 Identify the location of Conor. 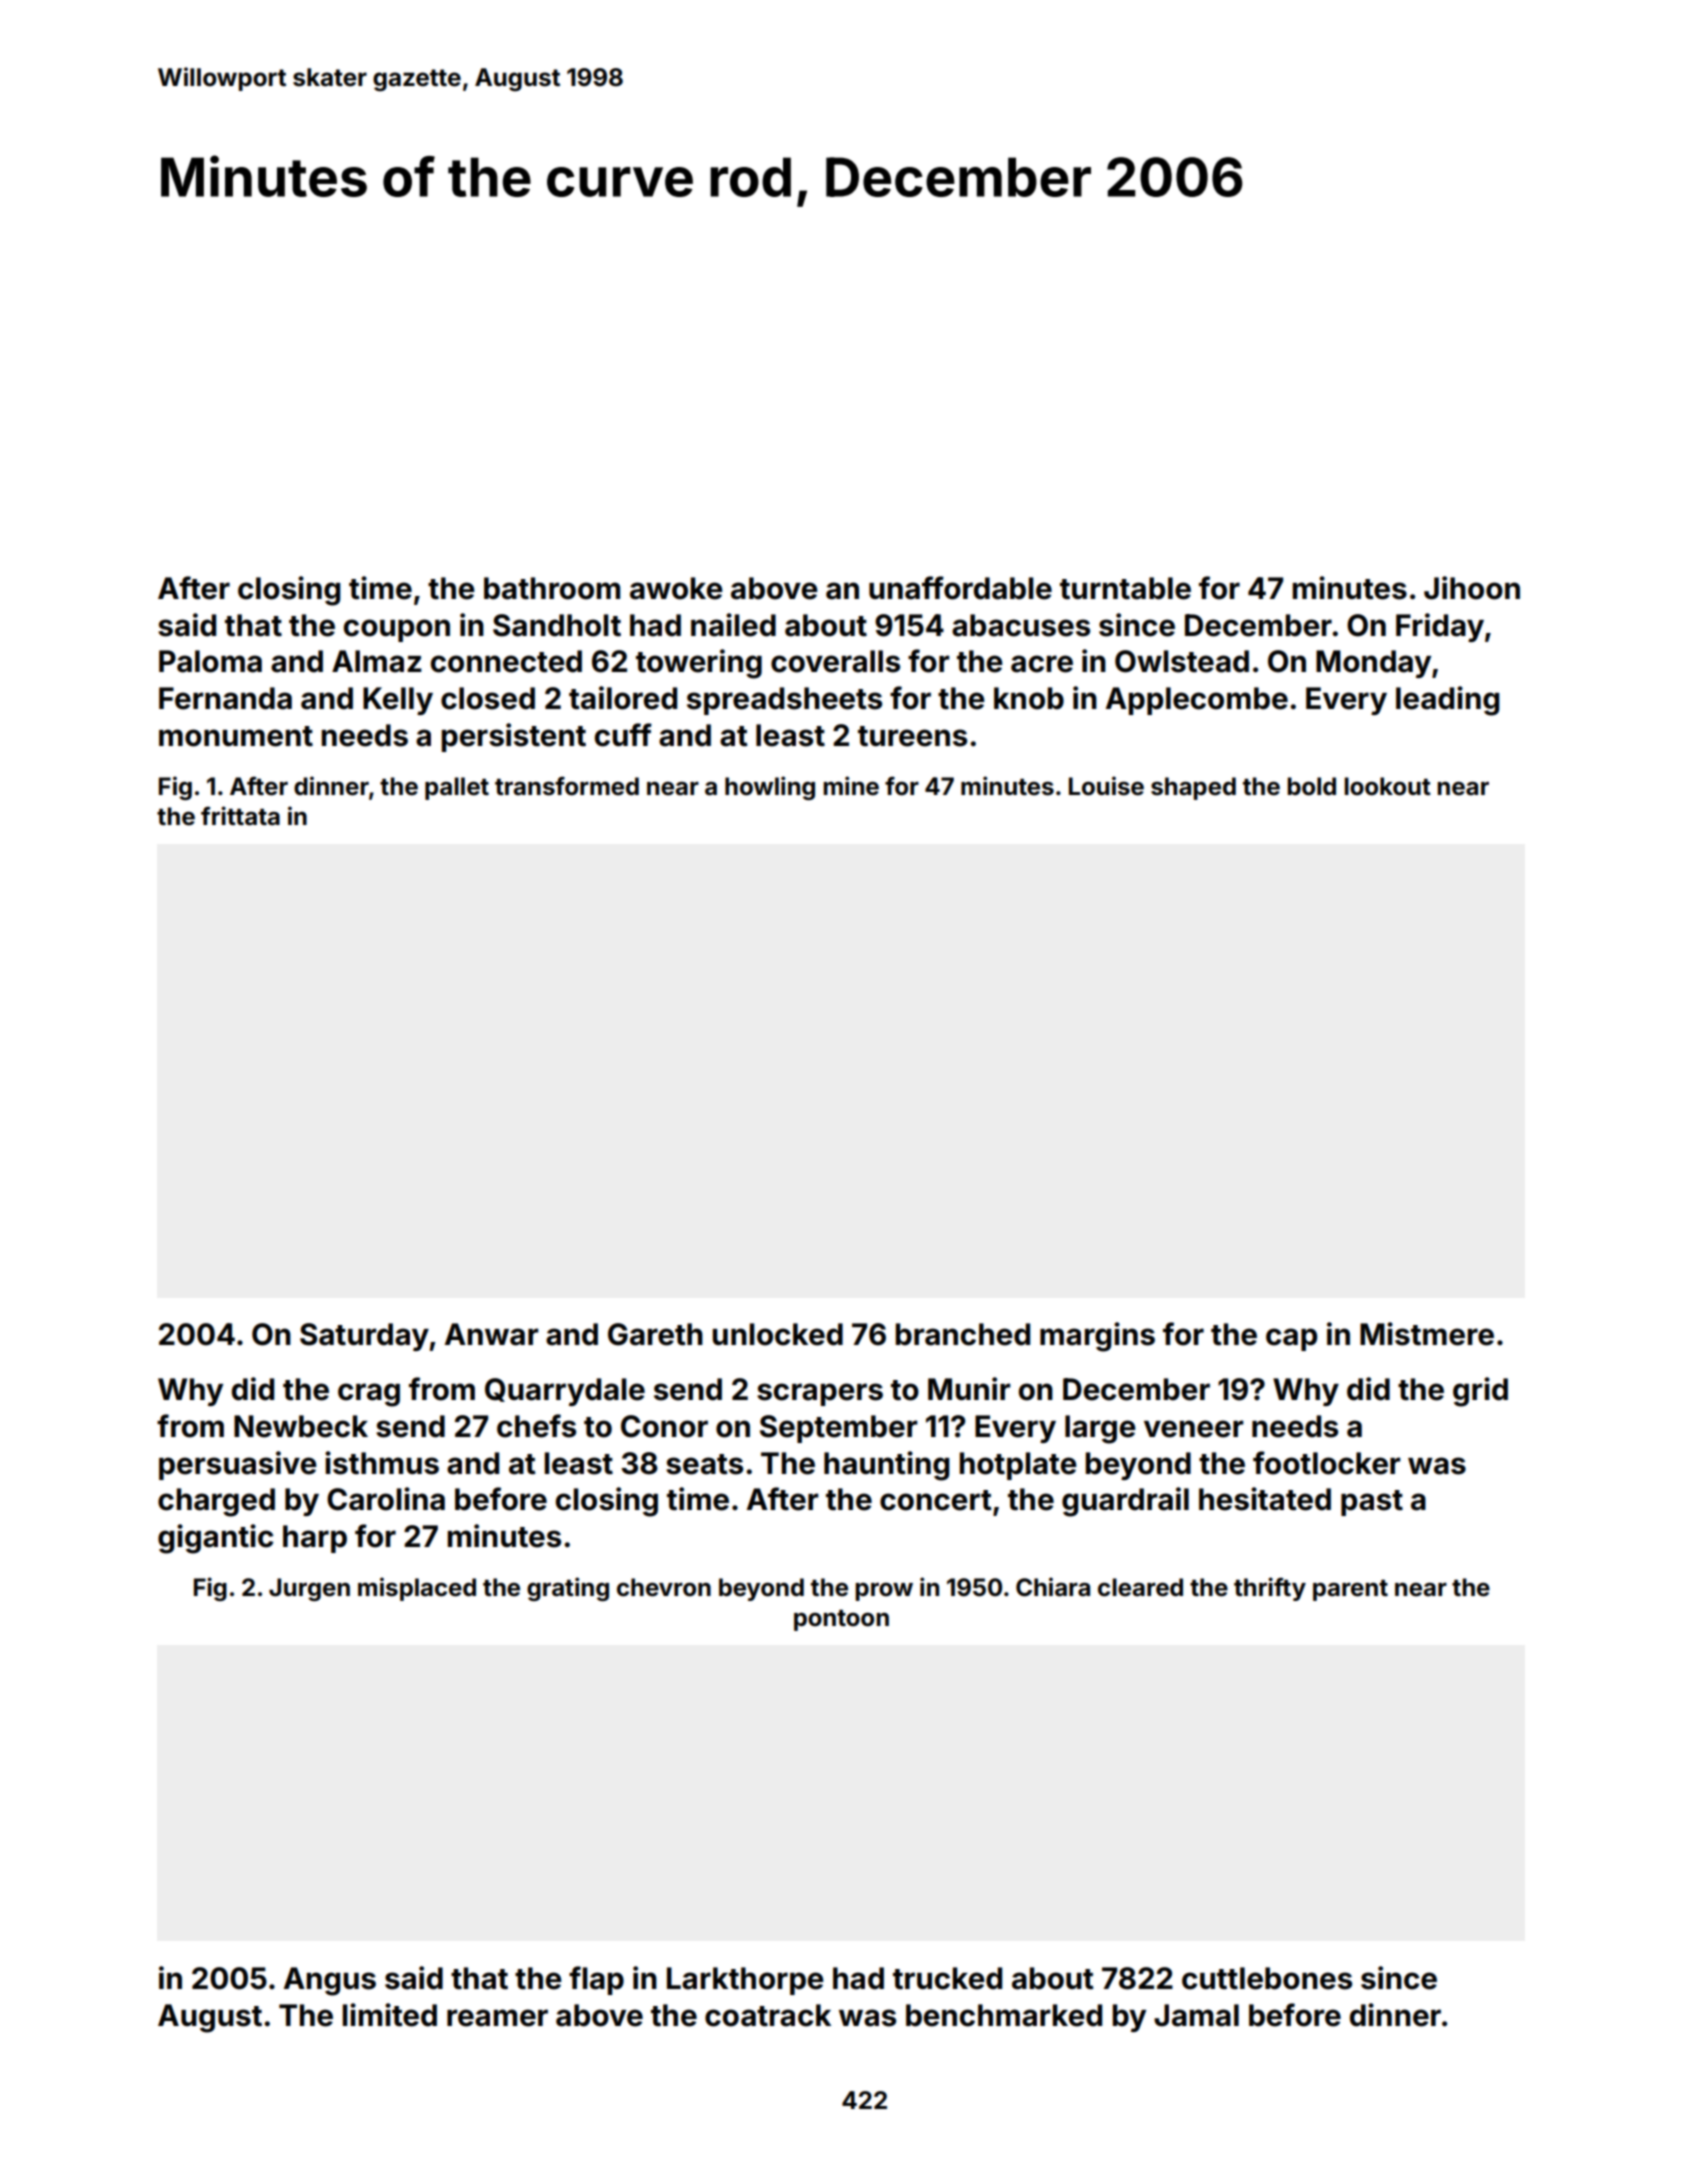
(664, 1426).
